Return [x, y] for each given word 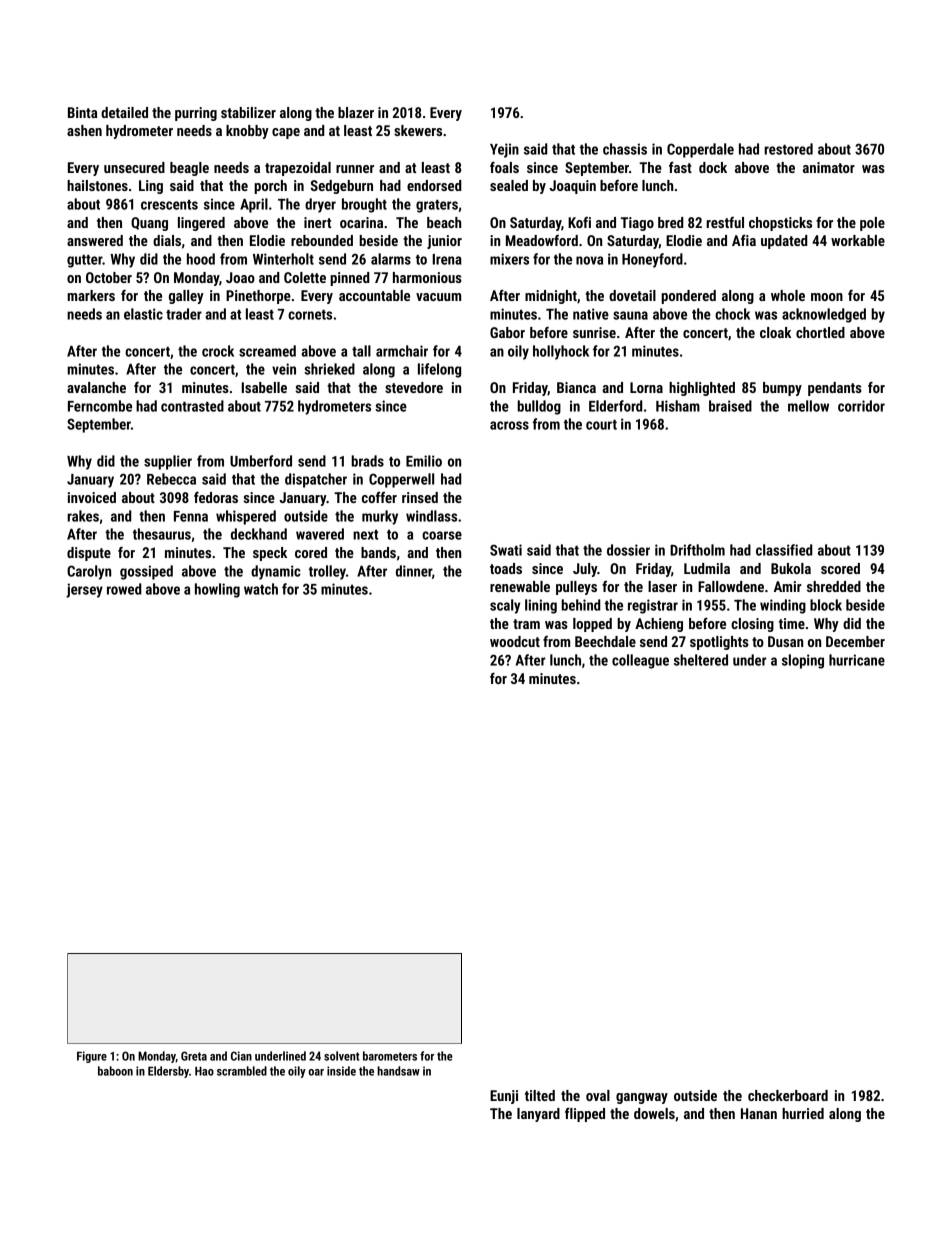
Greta [194, 1056]
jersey [84, 590]
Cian [241, 1056]
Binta [82, 112]
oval [598, 1095]
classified [784, 550]
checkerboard [788, 1095]
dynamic [276, 572]
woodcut [515, 641]
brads [367, 461]
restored [788, 149]
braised [730, 406]
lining [541, 606]
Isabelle [264, 387]
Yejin [504, 150]
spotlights [719, 643]
